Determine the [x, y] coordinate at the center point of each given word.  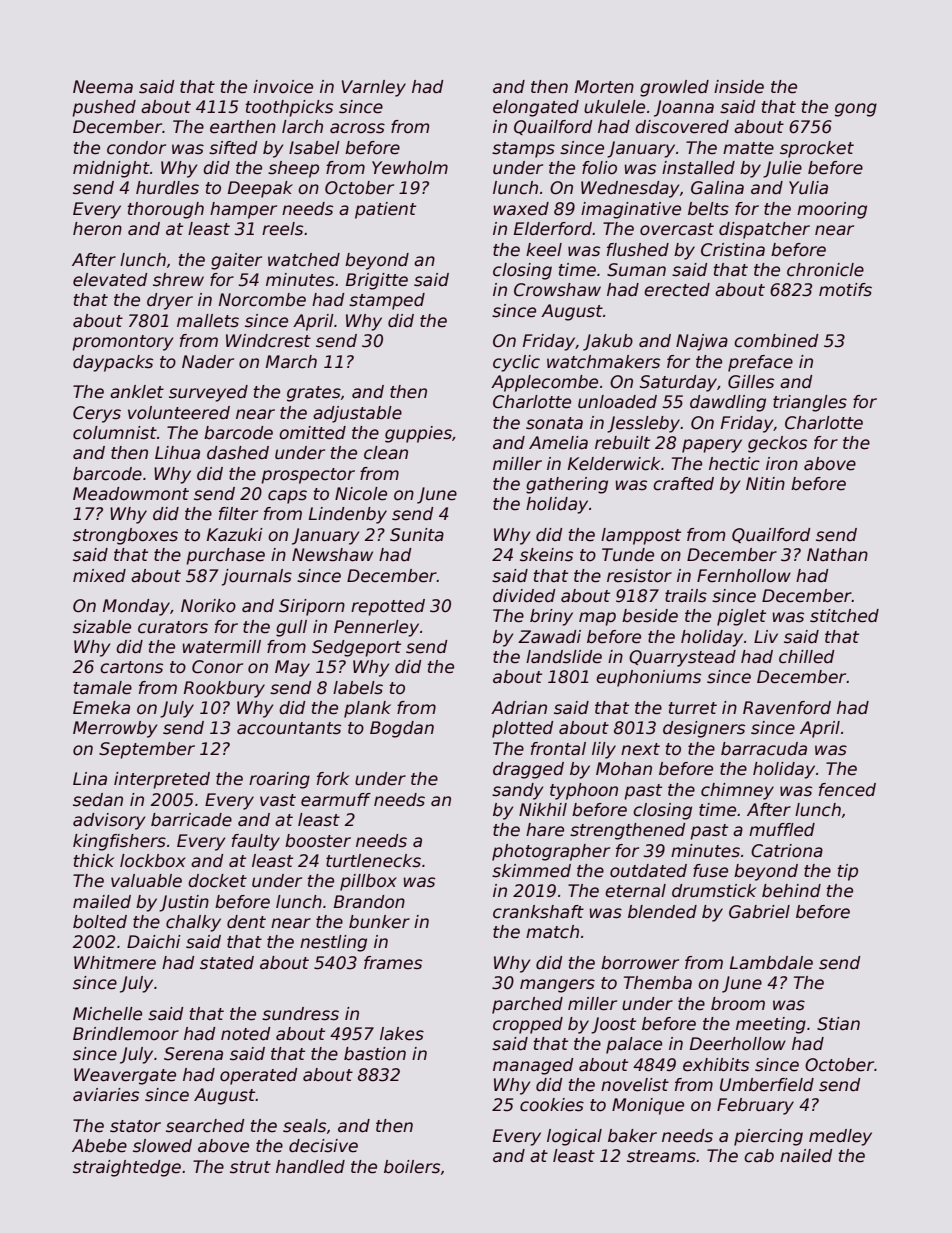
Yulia [808, 187]
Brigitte [377, 281]
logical [574, 1137]
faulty [256, 842]
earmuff [336, 800]
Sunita [417, 535]
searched [205, 1126]
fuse [710, 871]
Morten [604, 87]
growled [674, 88]
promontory [123, 343]
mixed [99, 576]
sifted [233, 148]
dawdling [728, 403]
